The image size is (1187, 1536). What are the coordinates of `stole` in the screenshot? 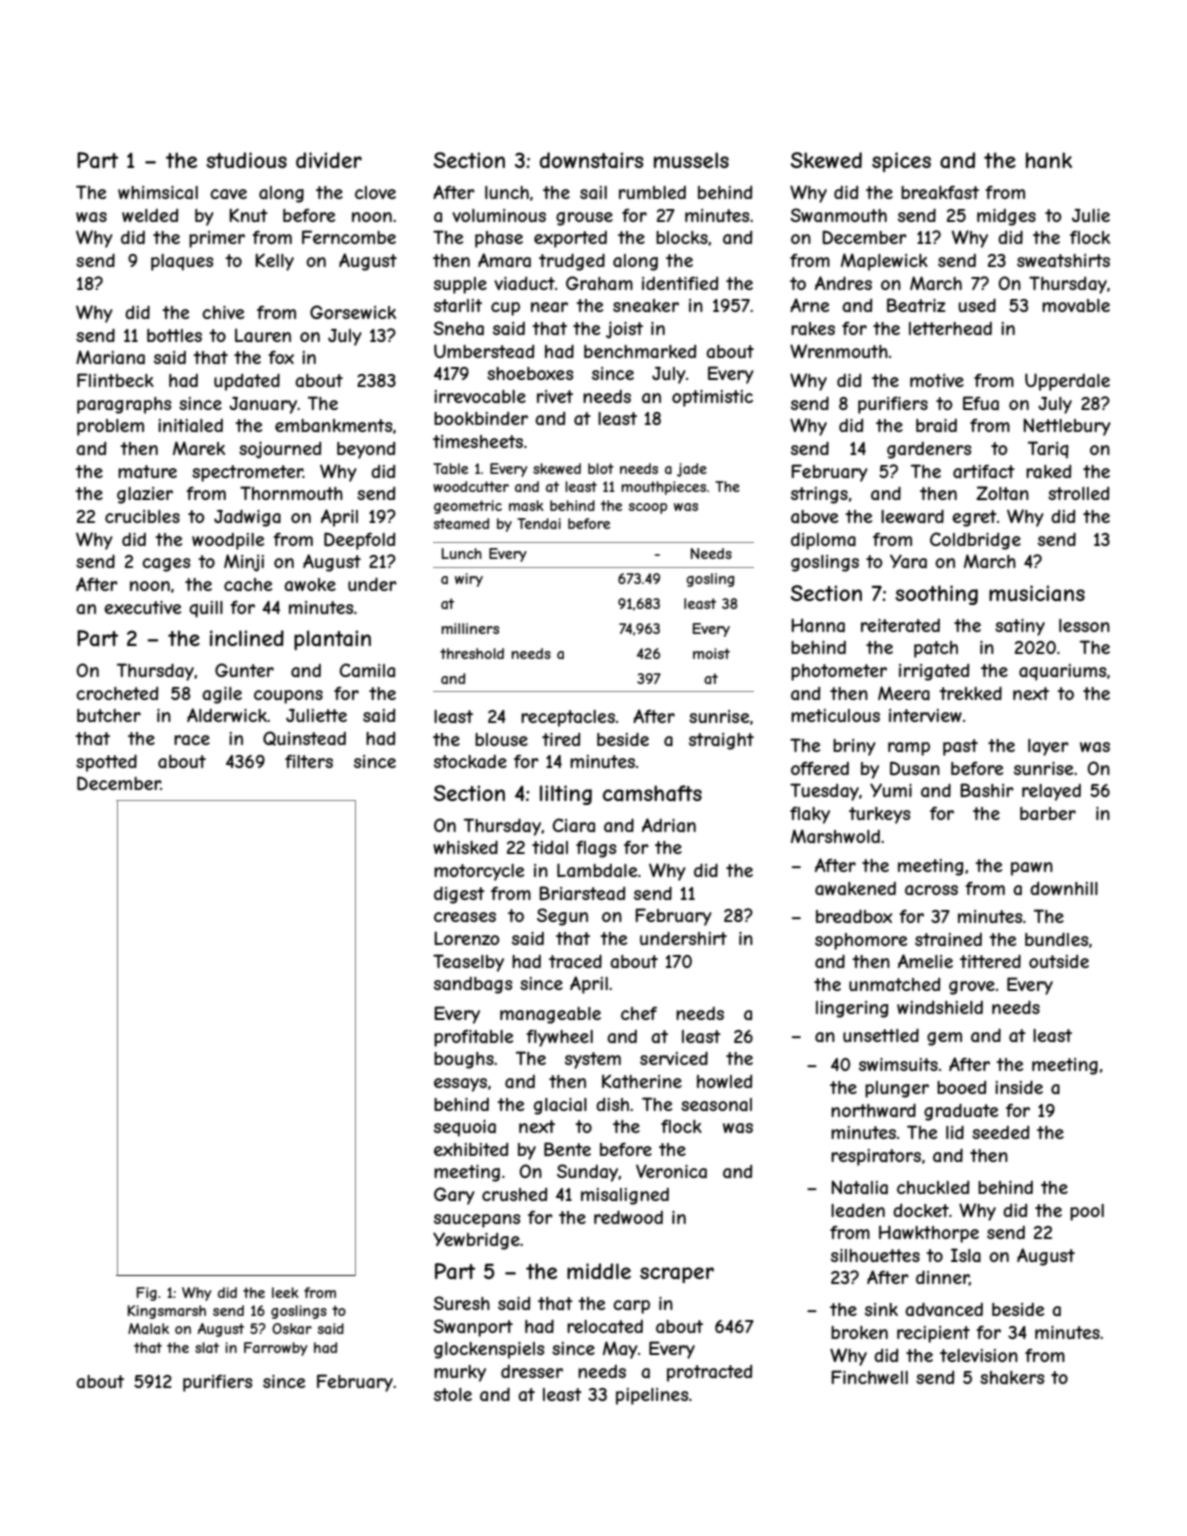 It's located at (453, 1394).
